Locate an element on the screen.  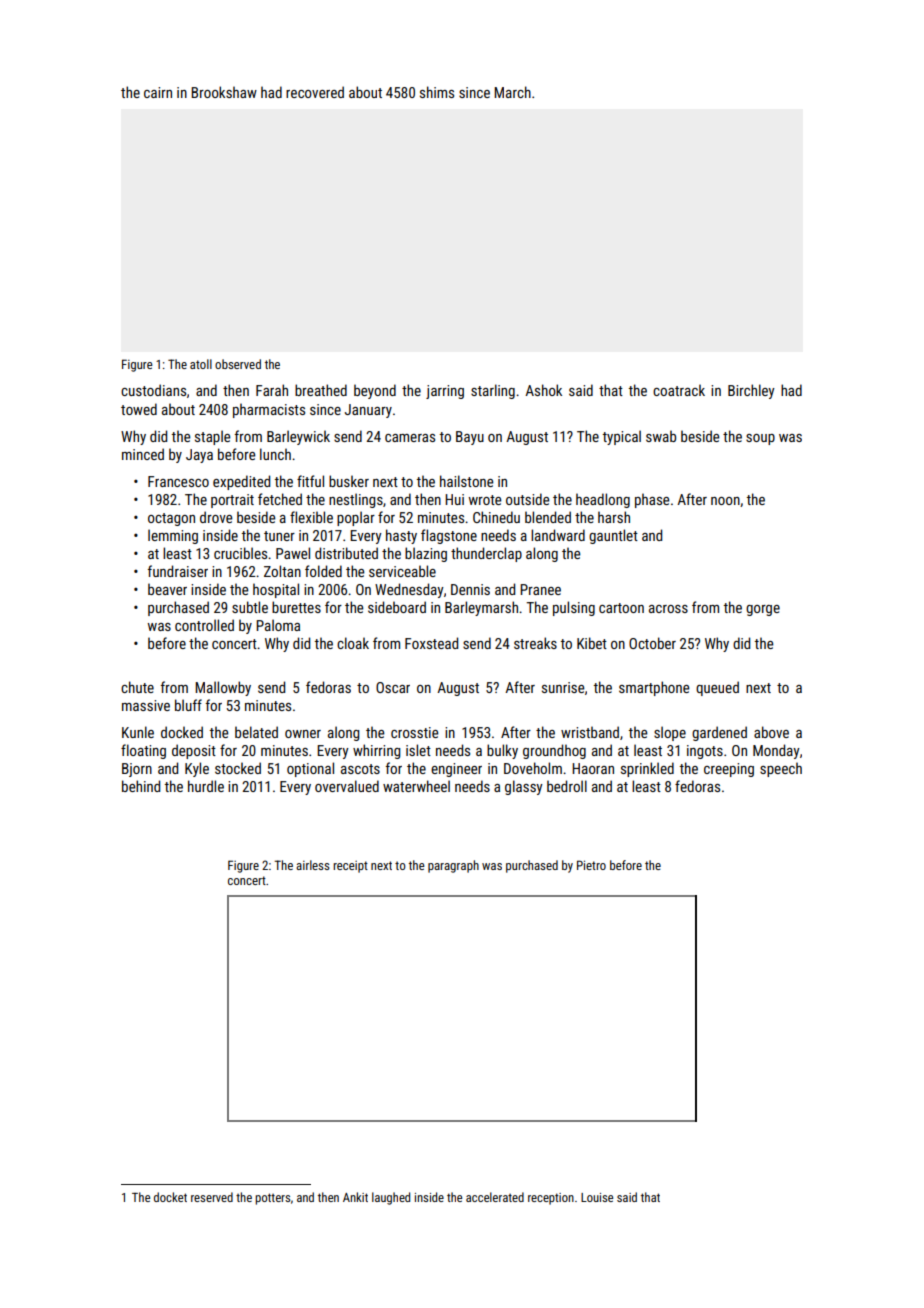
March is located at coordinates (512, 92).
